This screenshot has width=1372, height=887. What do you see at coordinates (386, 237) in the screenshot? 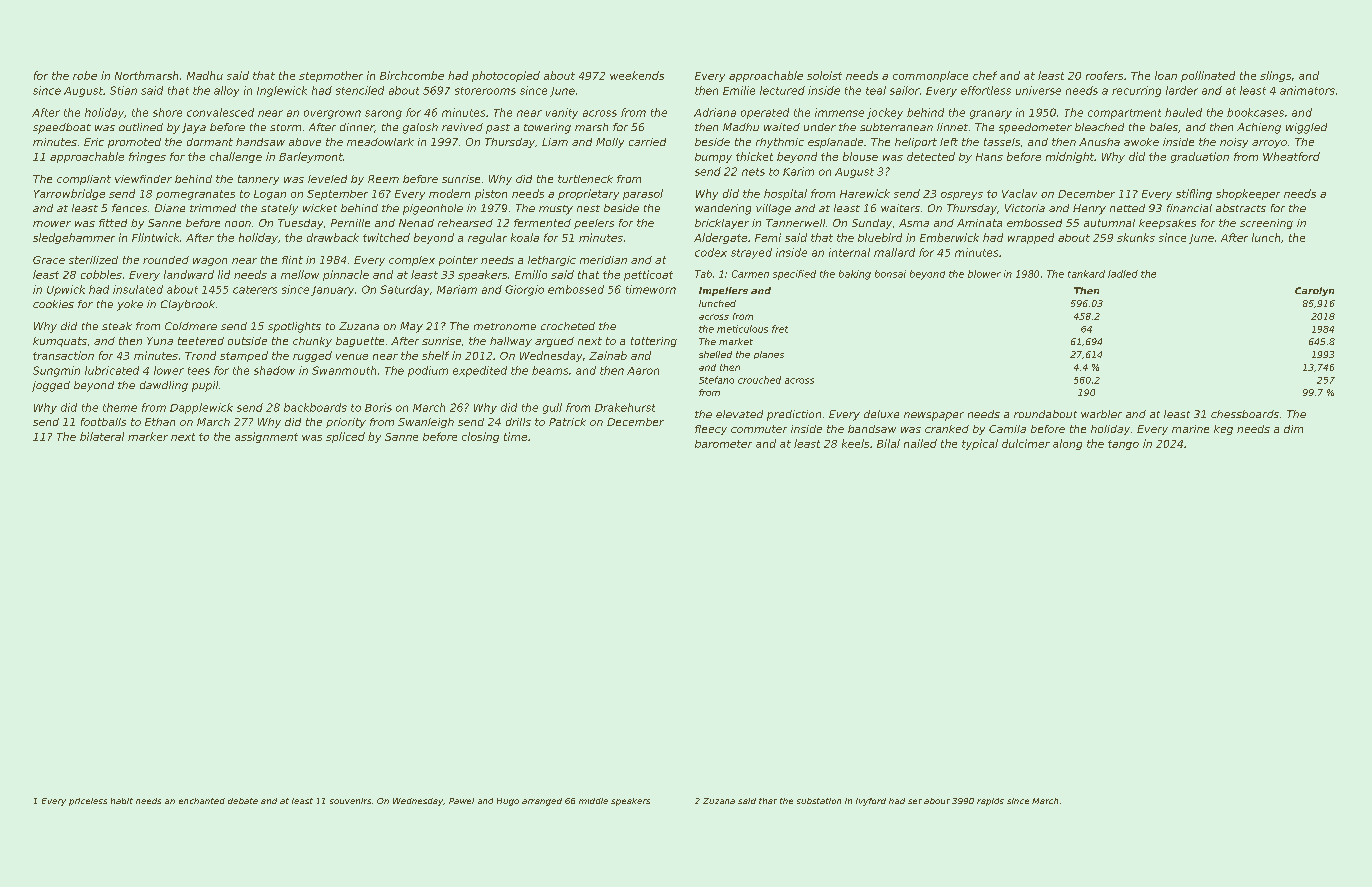
I see `twitched` at bounding box center [386, 237].
